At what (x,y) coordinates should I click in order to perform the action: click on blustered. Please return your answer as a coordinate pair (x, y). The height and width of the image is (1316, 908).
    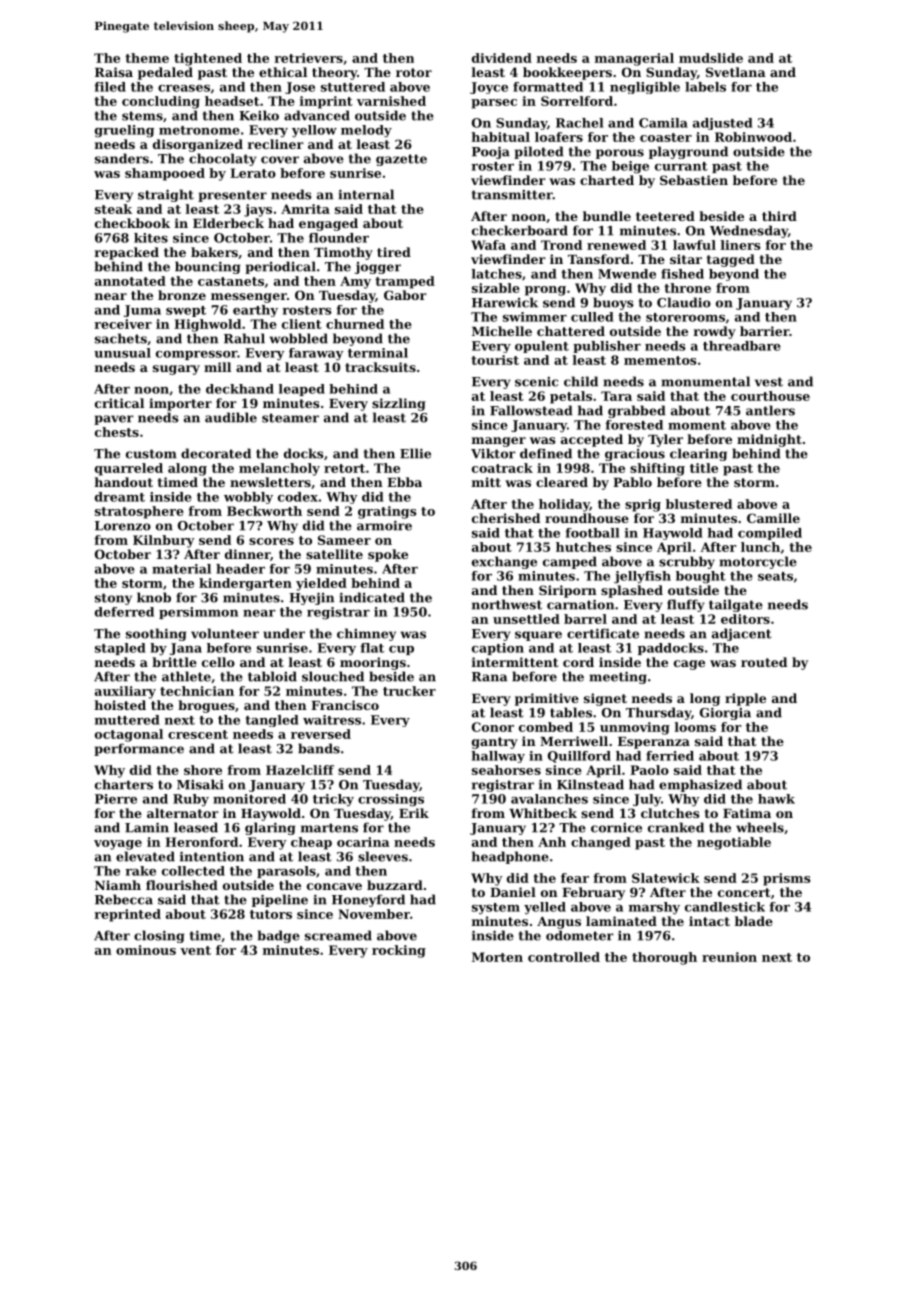
    Looking at the image, I should click on (699, 504).
